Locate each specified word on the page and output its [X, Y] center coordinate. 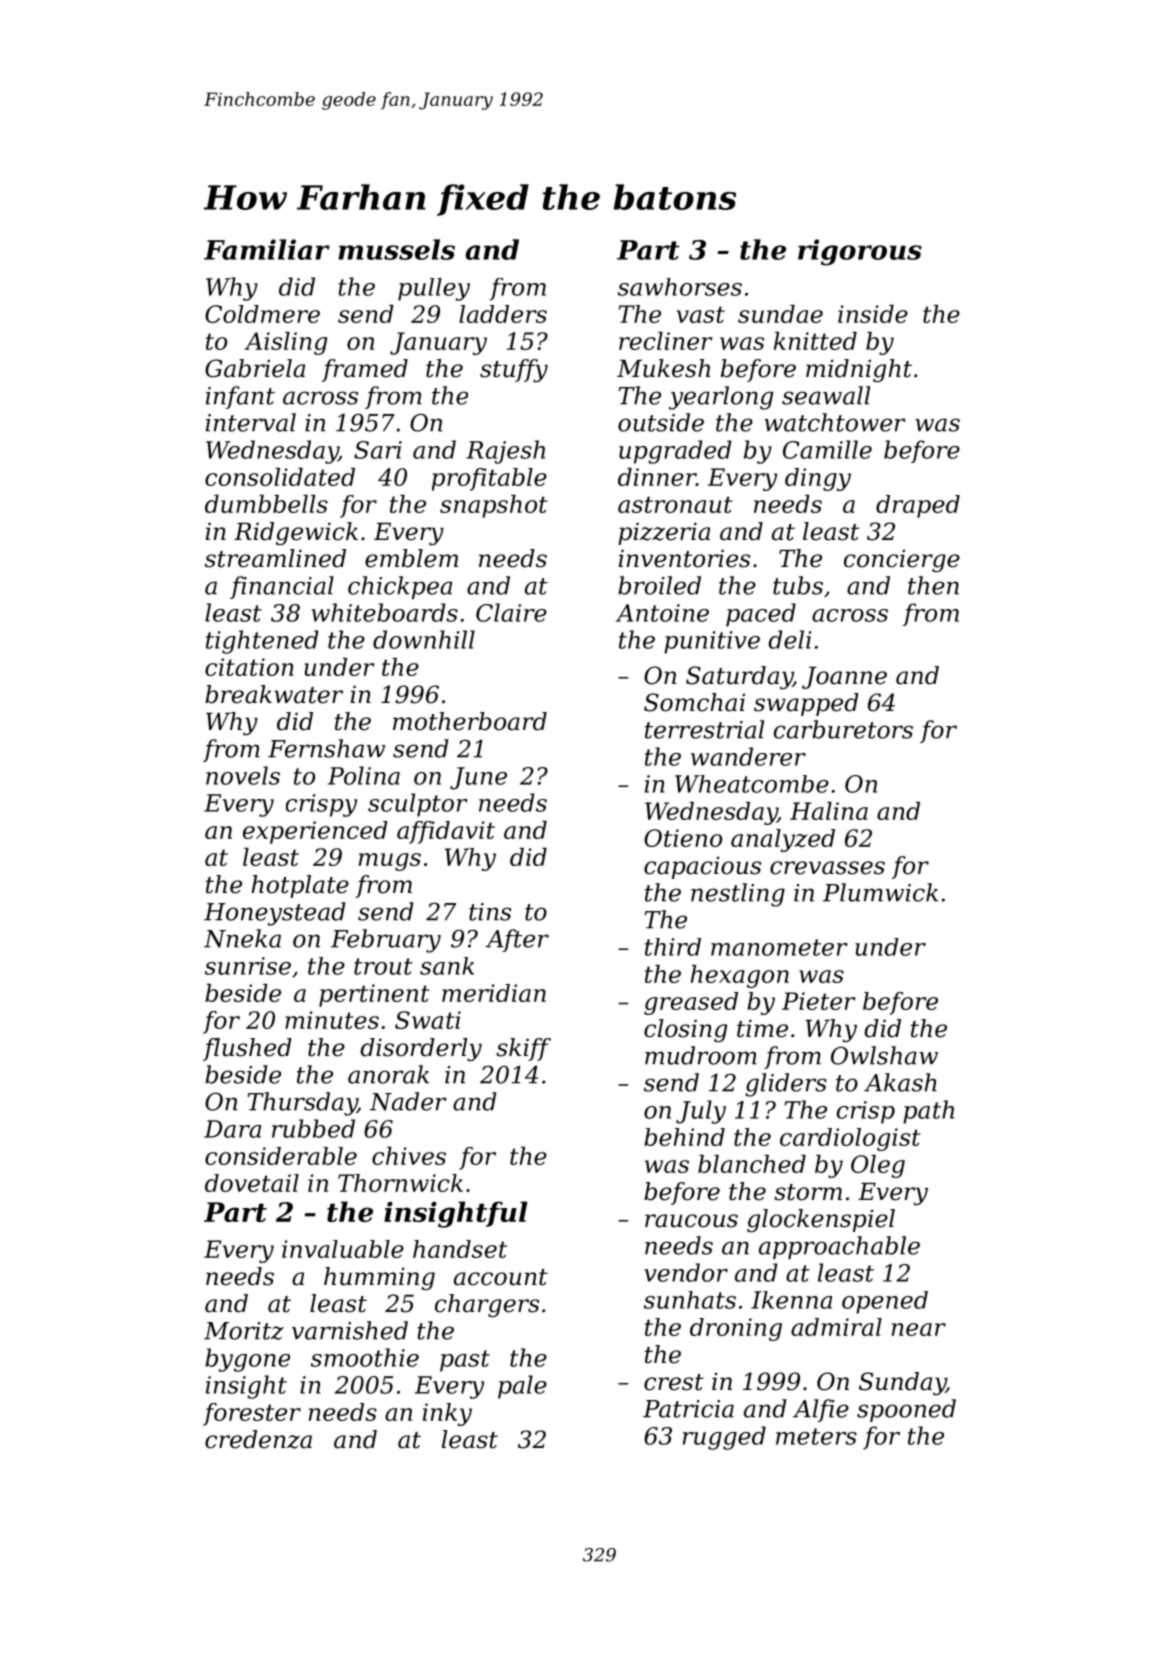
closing [685, 1030]
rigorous [860, 252]
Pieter [818, 1001]
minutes [332, 1020]
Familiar [267, 249]
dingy [818, 479]
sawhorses [680, 287]
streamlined [275, 558]
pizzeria [664, 533]
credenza [258, 1439]
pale [522, 1387]
